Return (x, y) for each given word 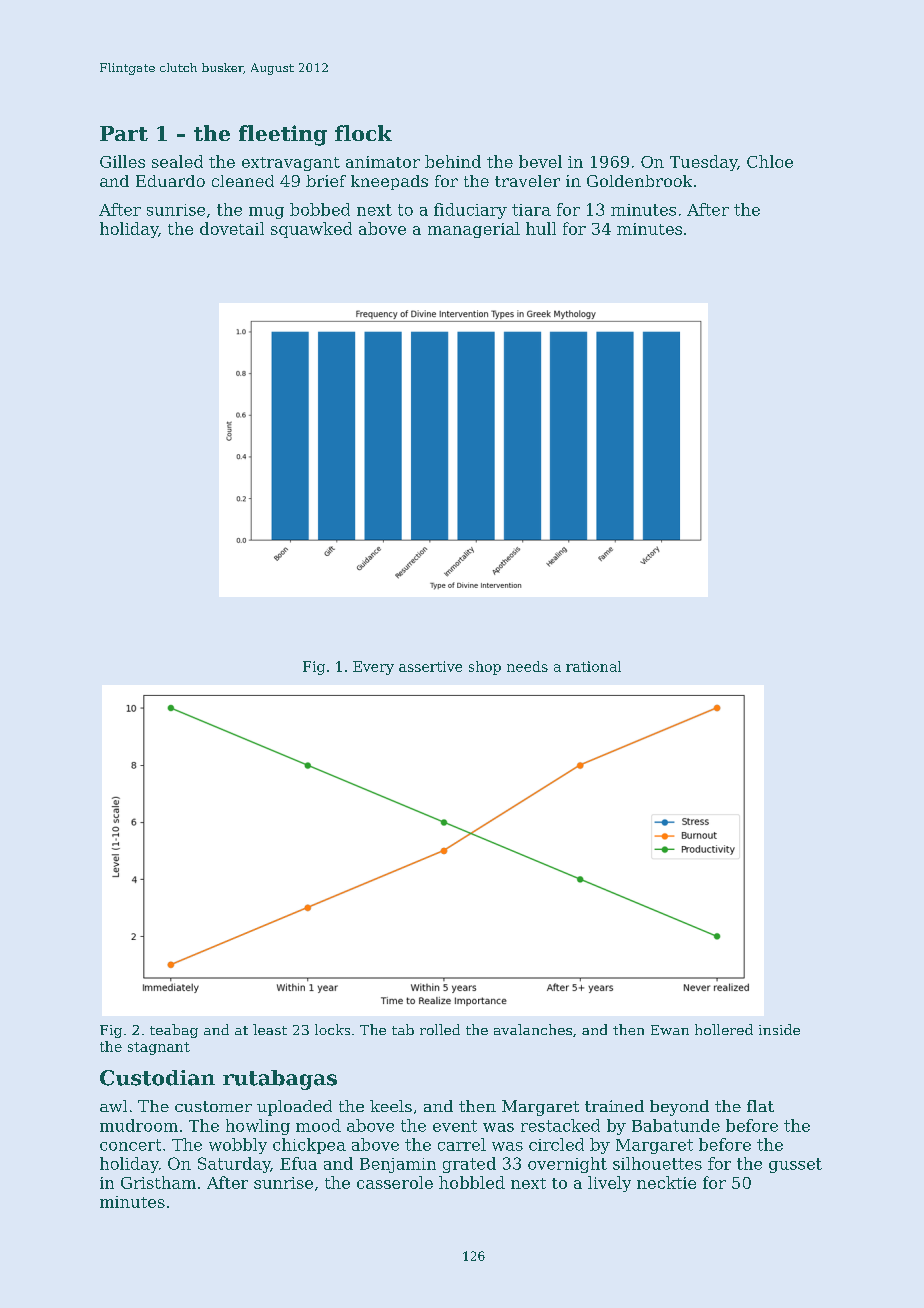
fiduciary (470, 211)
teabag (174, 1031)
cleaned (243, 181)
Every (373, 668)
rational (593, 666)
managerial (474, 230)
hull (541, 228)
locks (332, 1029)
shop (485, 668)
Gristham (158, 1182)
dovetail (232, 228)
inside (779, 1029)
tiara (531, 210)
